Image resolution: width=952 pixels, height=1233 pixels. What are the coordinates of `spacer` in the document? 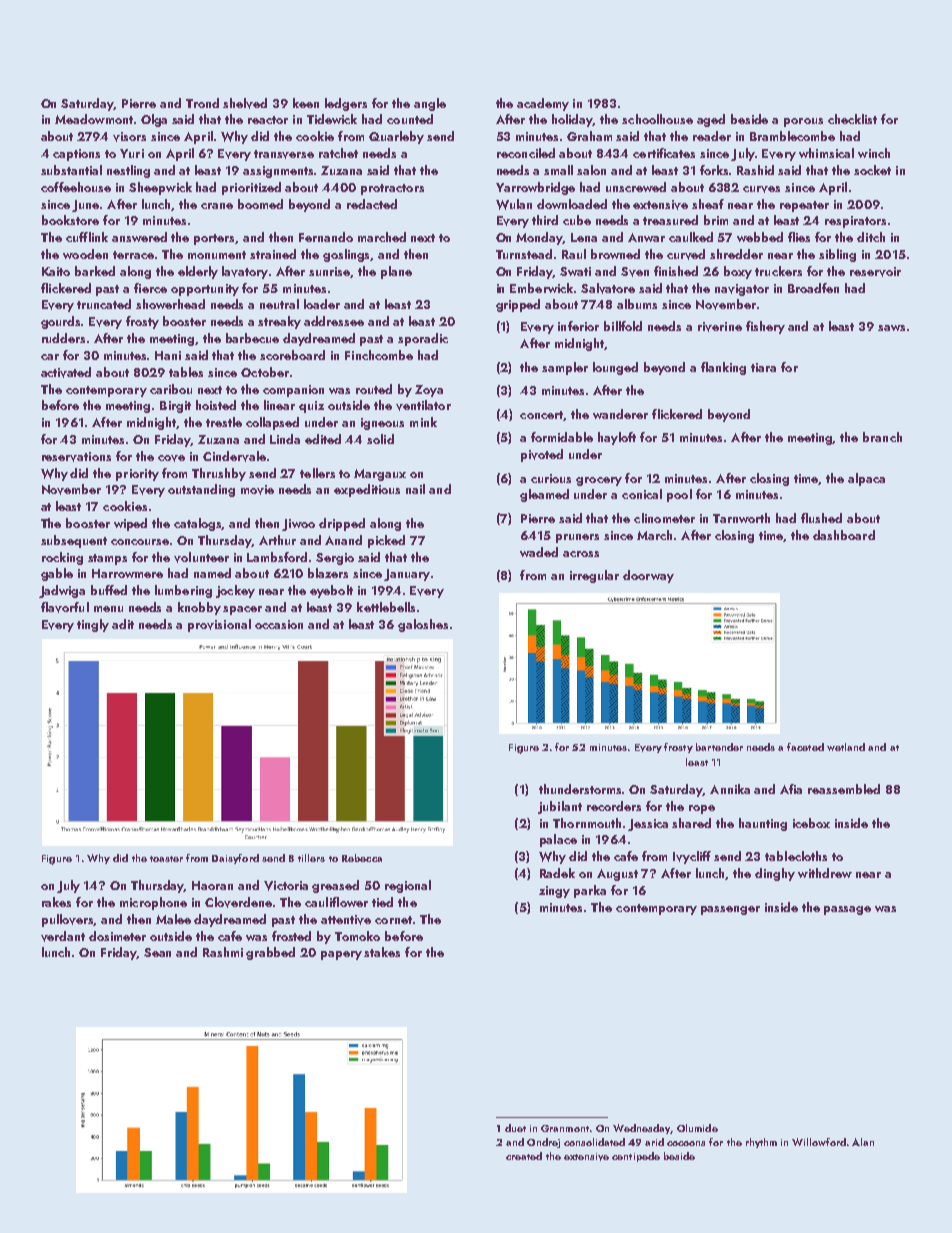 It's located at (242, 610).
